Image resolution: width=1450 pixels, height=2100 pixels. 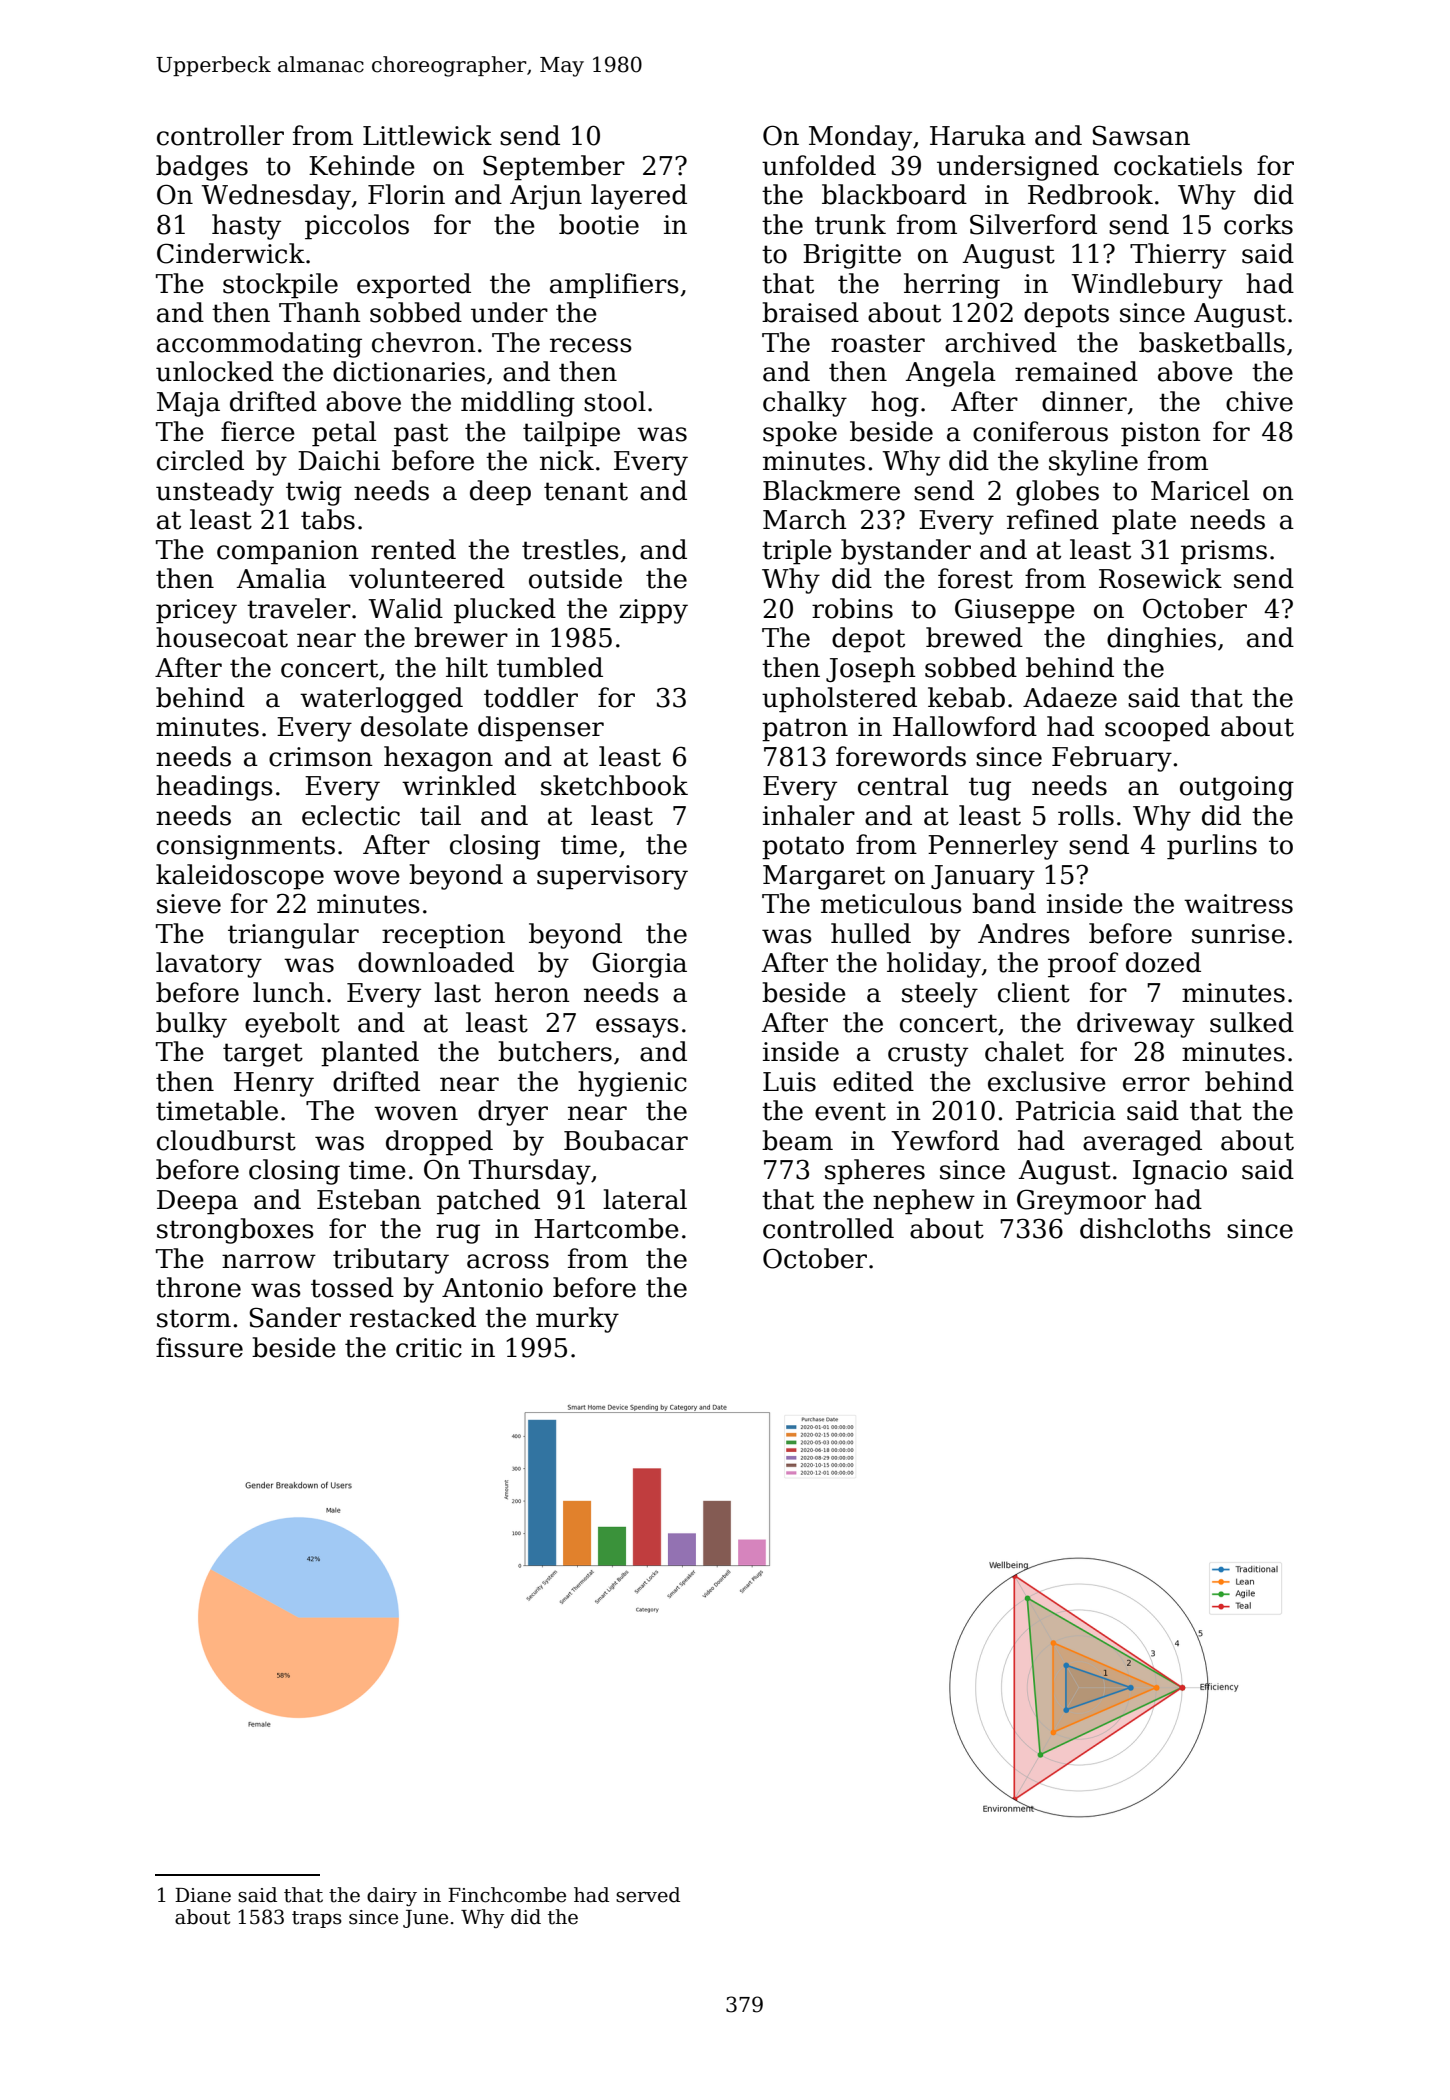 I want to click on traps, so click(x=317, y=1919).
